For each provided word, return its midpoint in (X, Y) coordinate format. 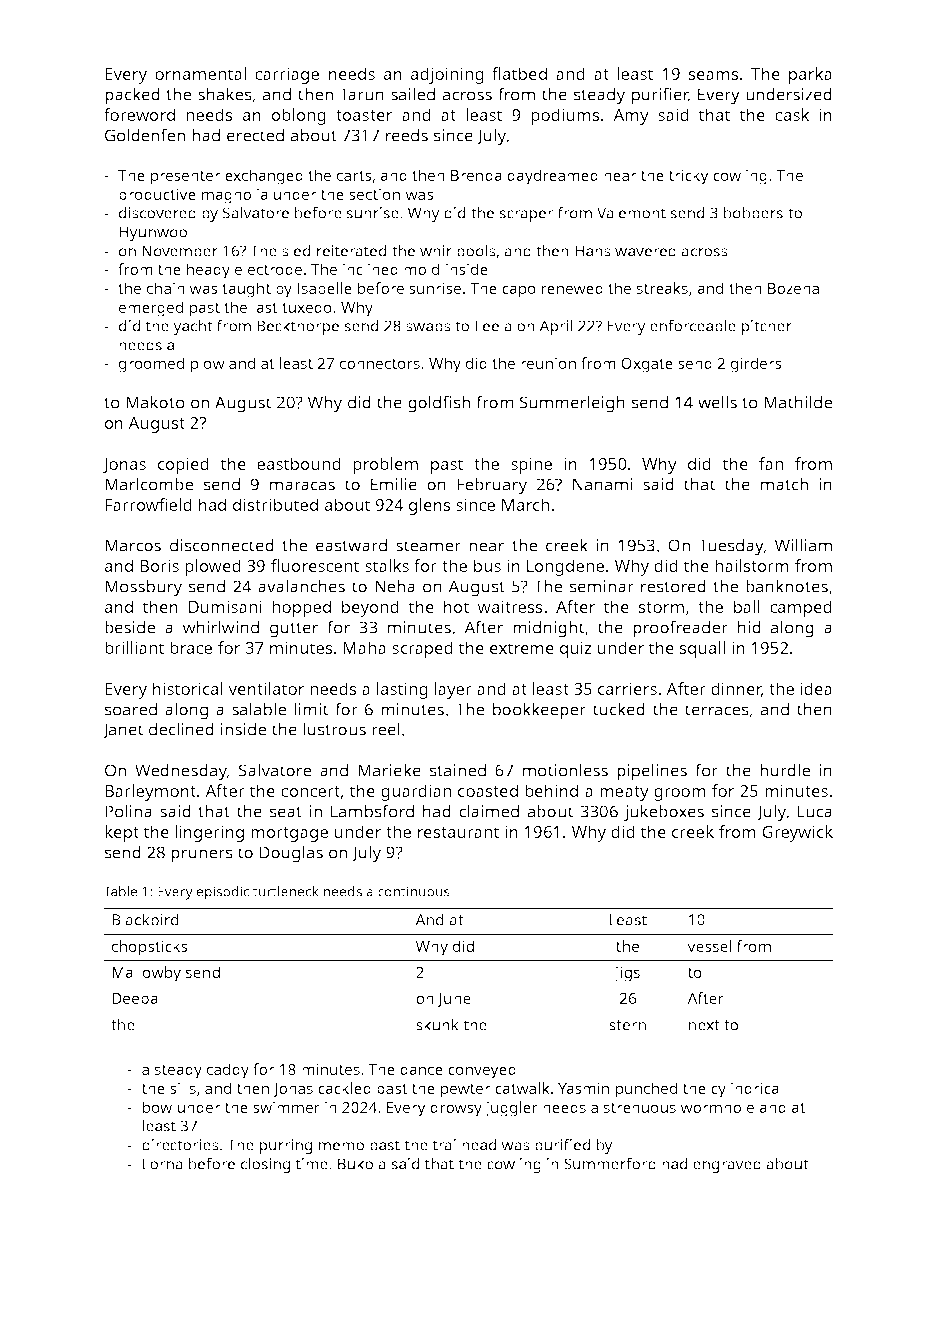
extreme (522, 648)
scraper (526, 216)
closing (265, 1165)
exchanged (264, 177)
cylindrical (747, 1090)
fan (770, 463)
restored (673, 586)
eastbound (299, 463)
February (492, 486)
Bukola (362, 1163)
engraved (727, 1165)
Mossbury (143, 588)
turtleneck (286, 891)
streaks (662, 288)
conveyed (482, 1071)
